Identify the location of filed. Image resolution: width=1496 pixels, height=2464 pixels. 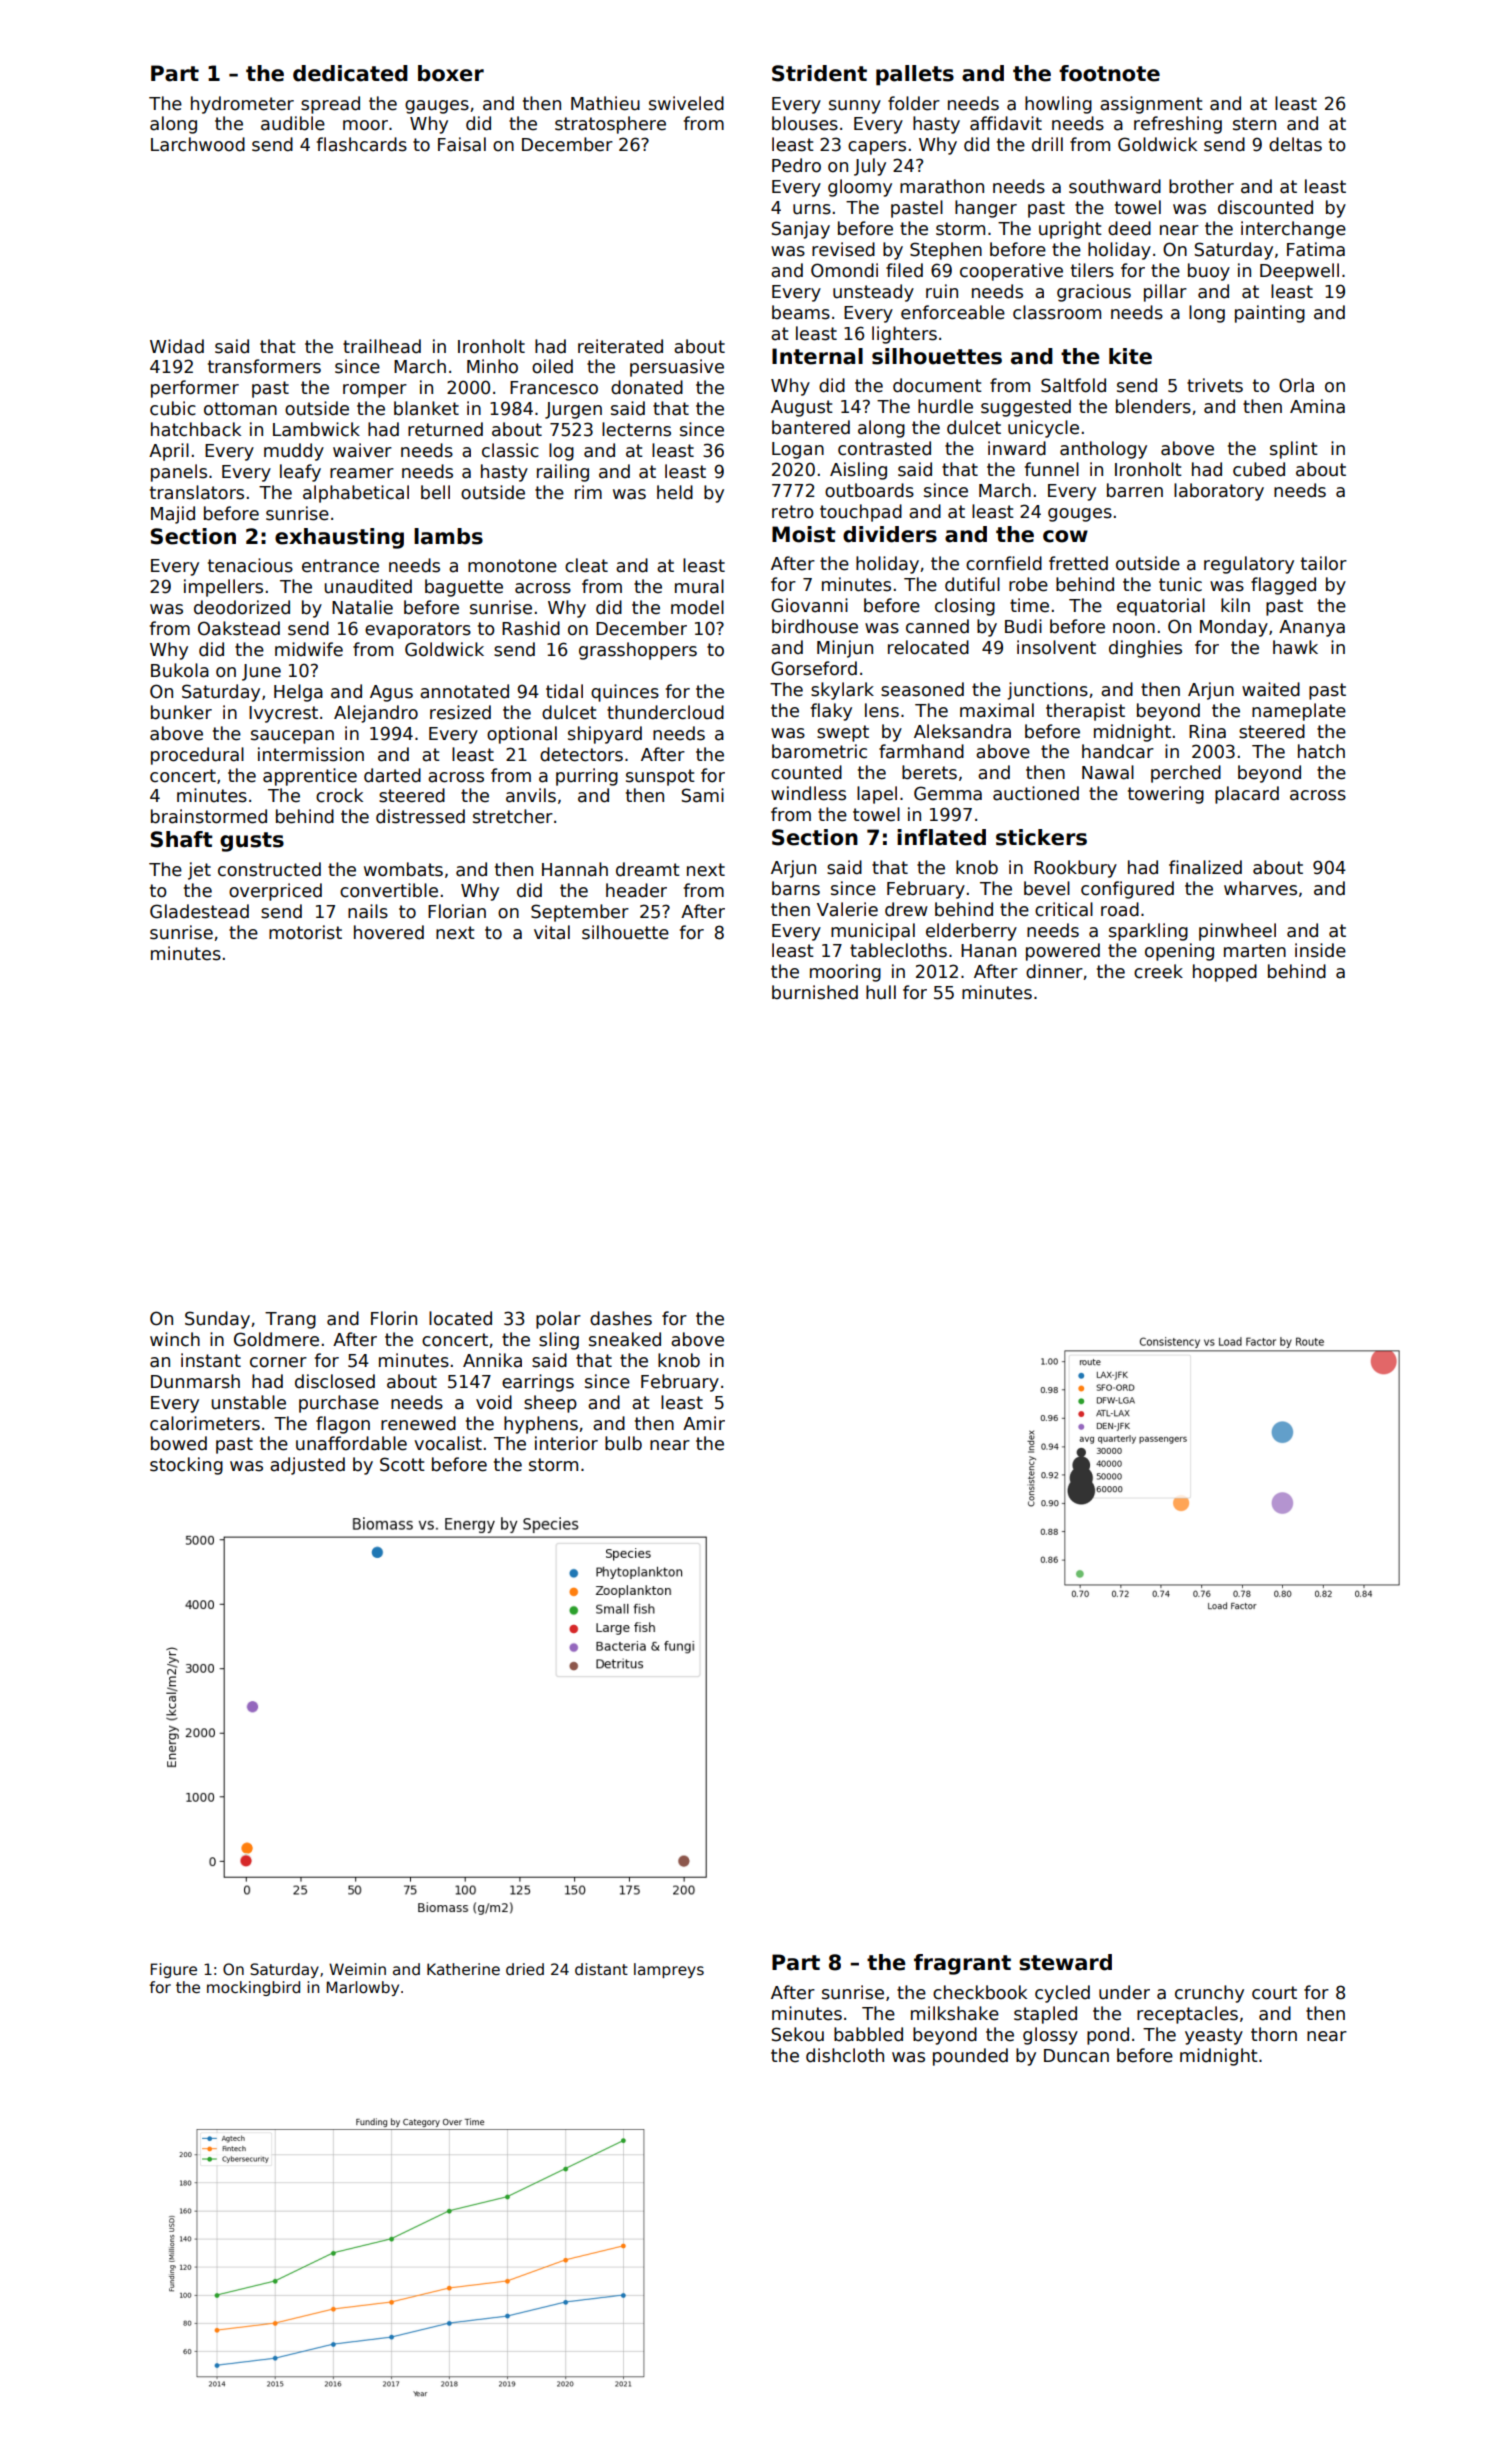
(904, 270).
